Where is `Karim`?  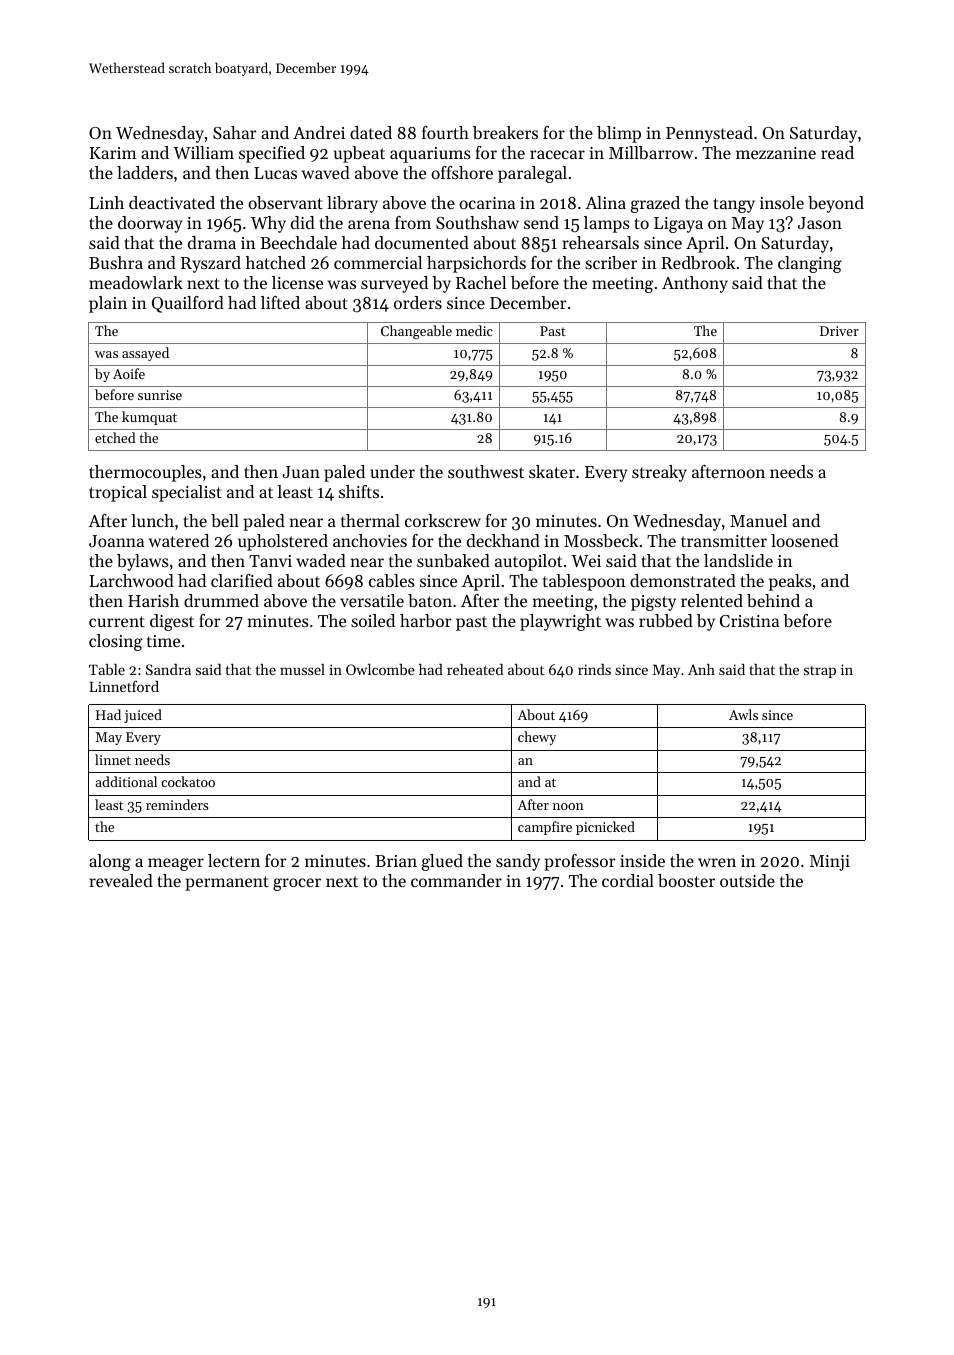
Karim is located at coordinates (113, 153).
